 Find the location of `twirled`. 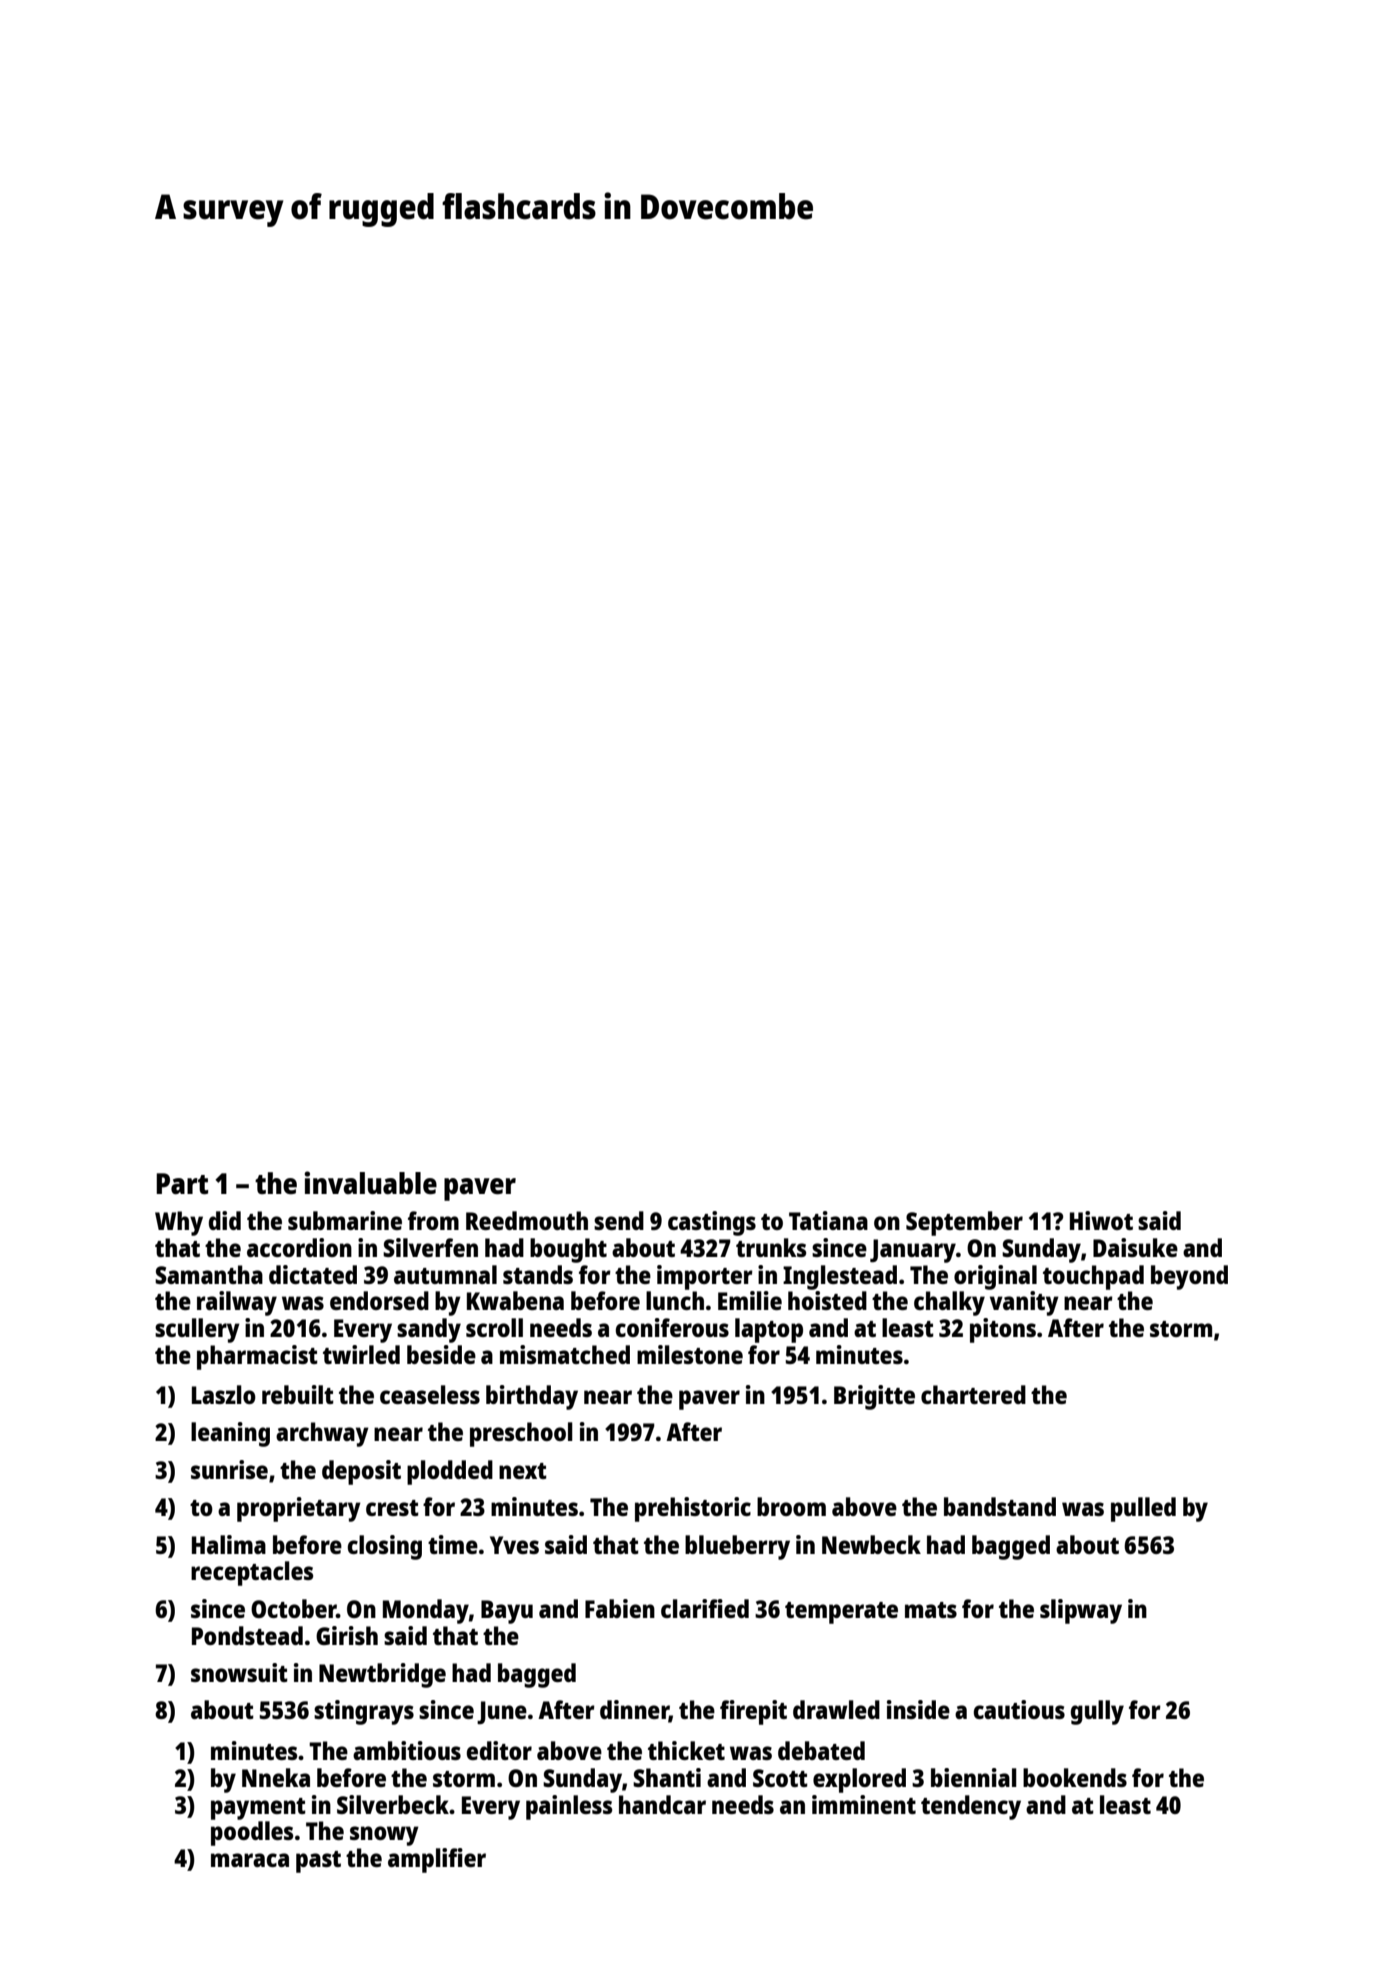

twirled is located at coordinates (361, 1354).
